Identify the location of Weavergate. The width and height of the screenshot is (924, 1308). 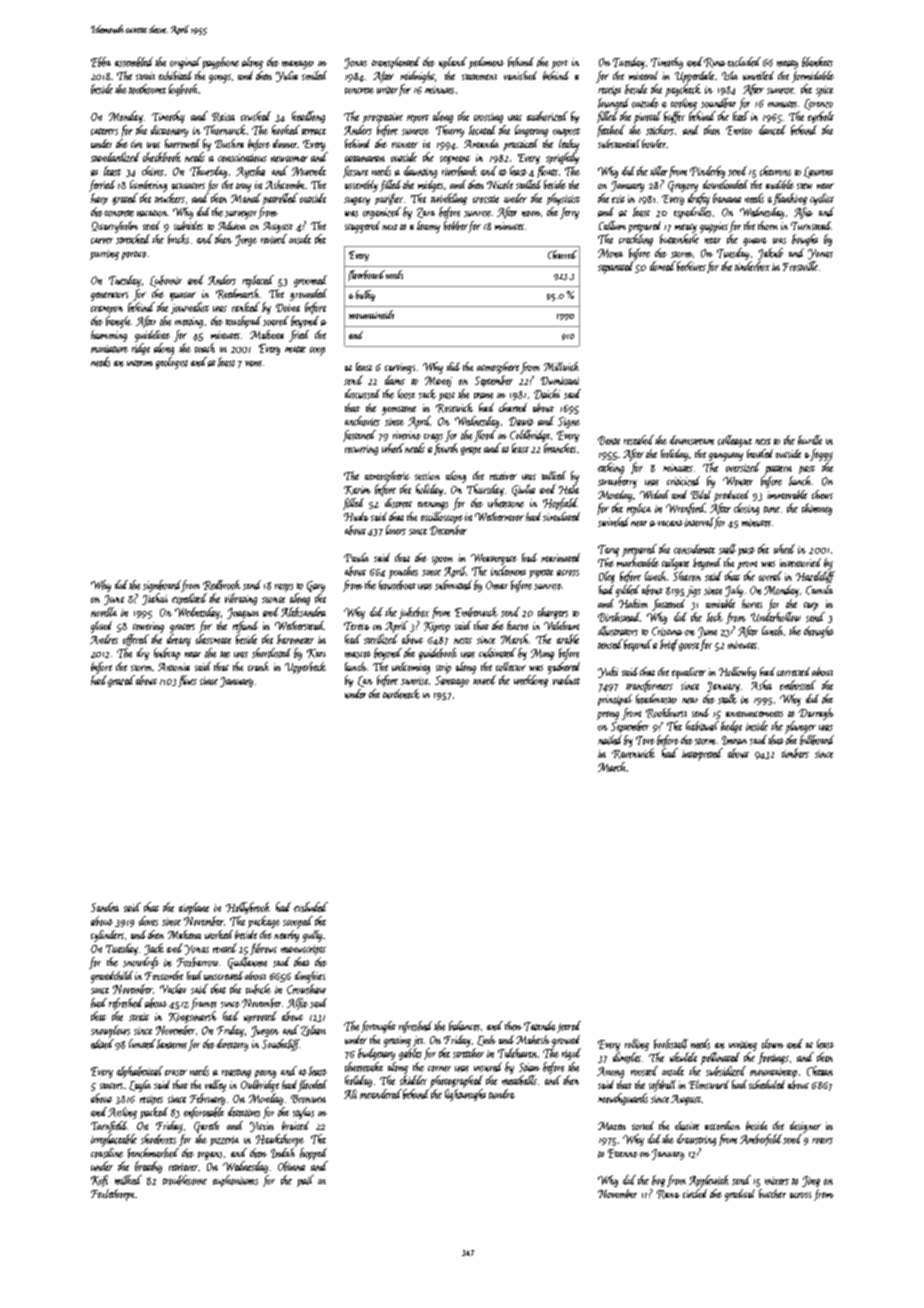
(494, 559).
